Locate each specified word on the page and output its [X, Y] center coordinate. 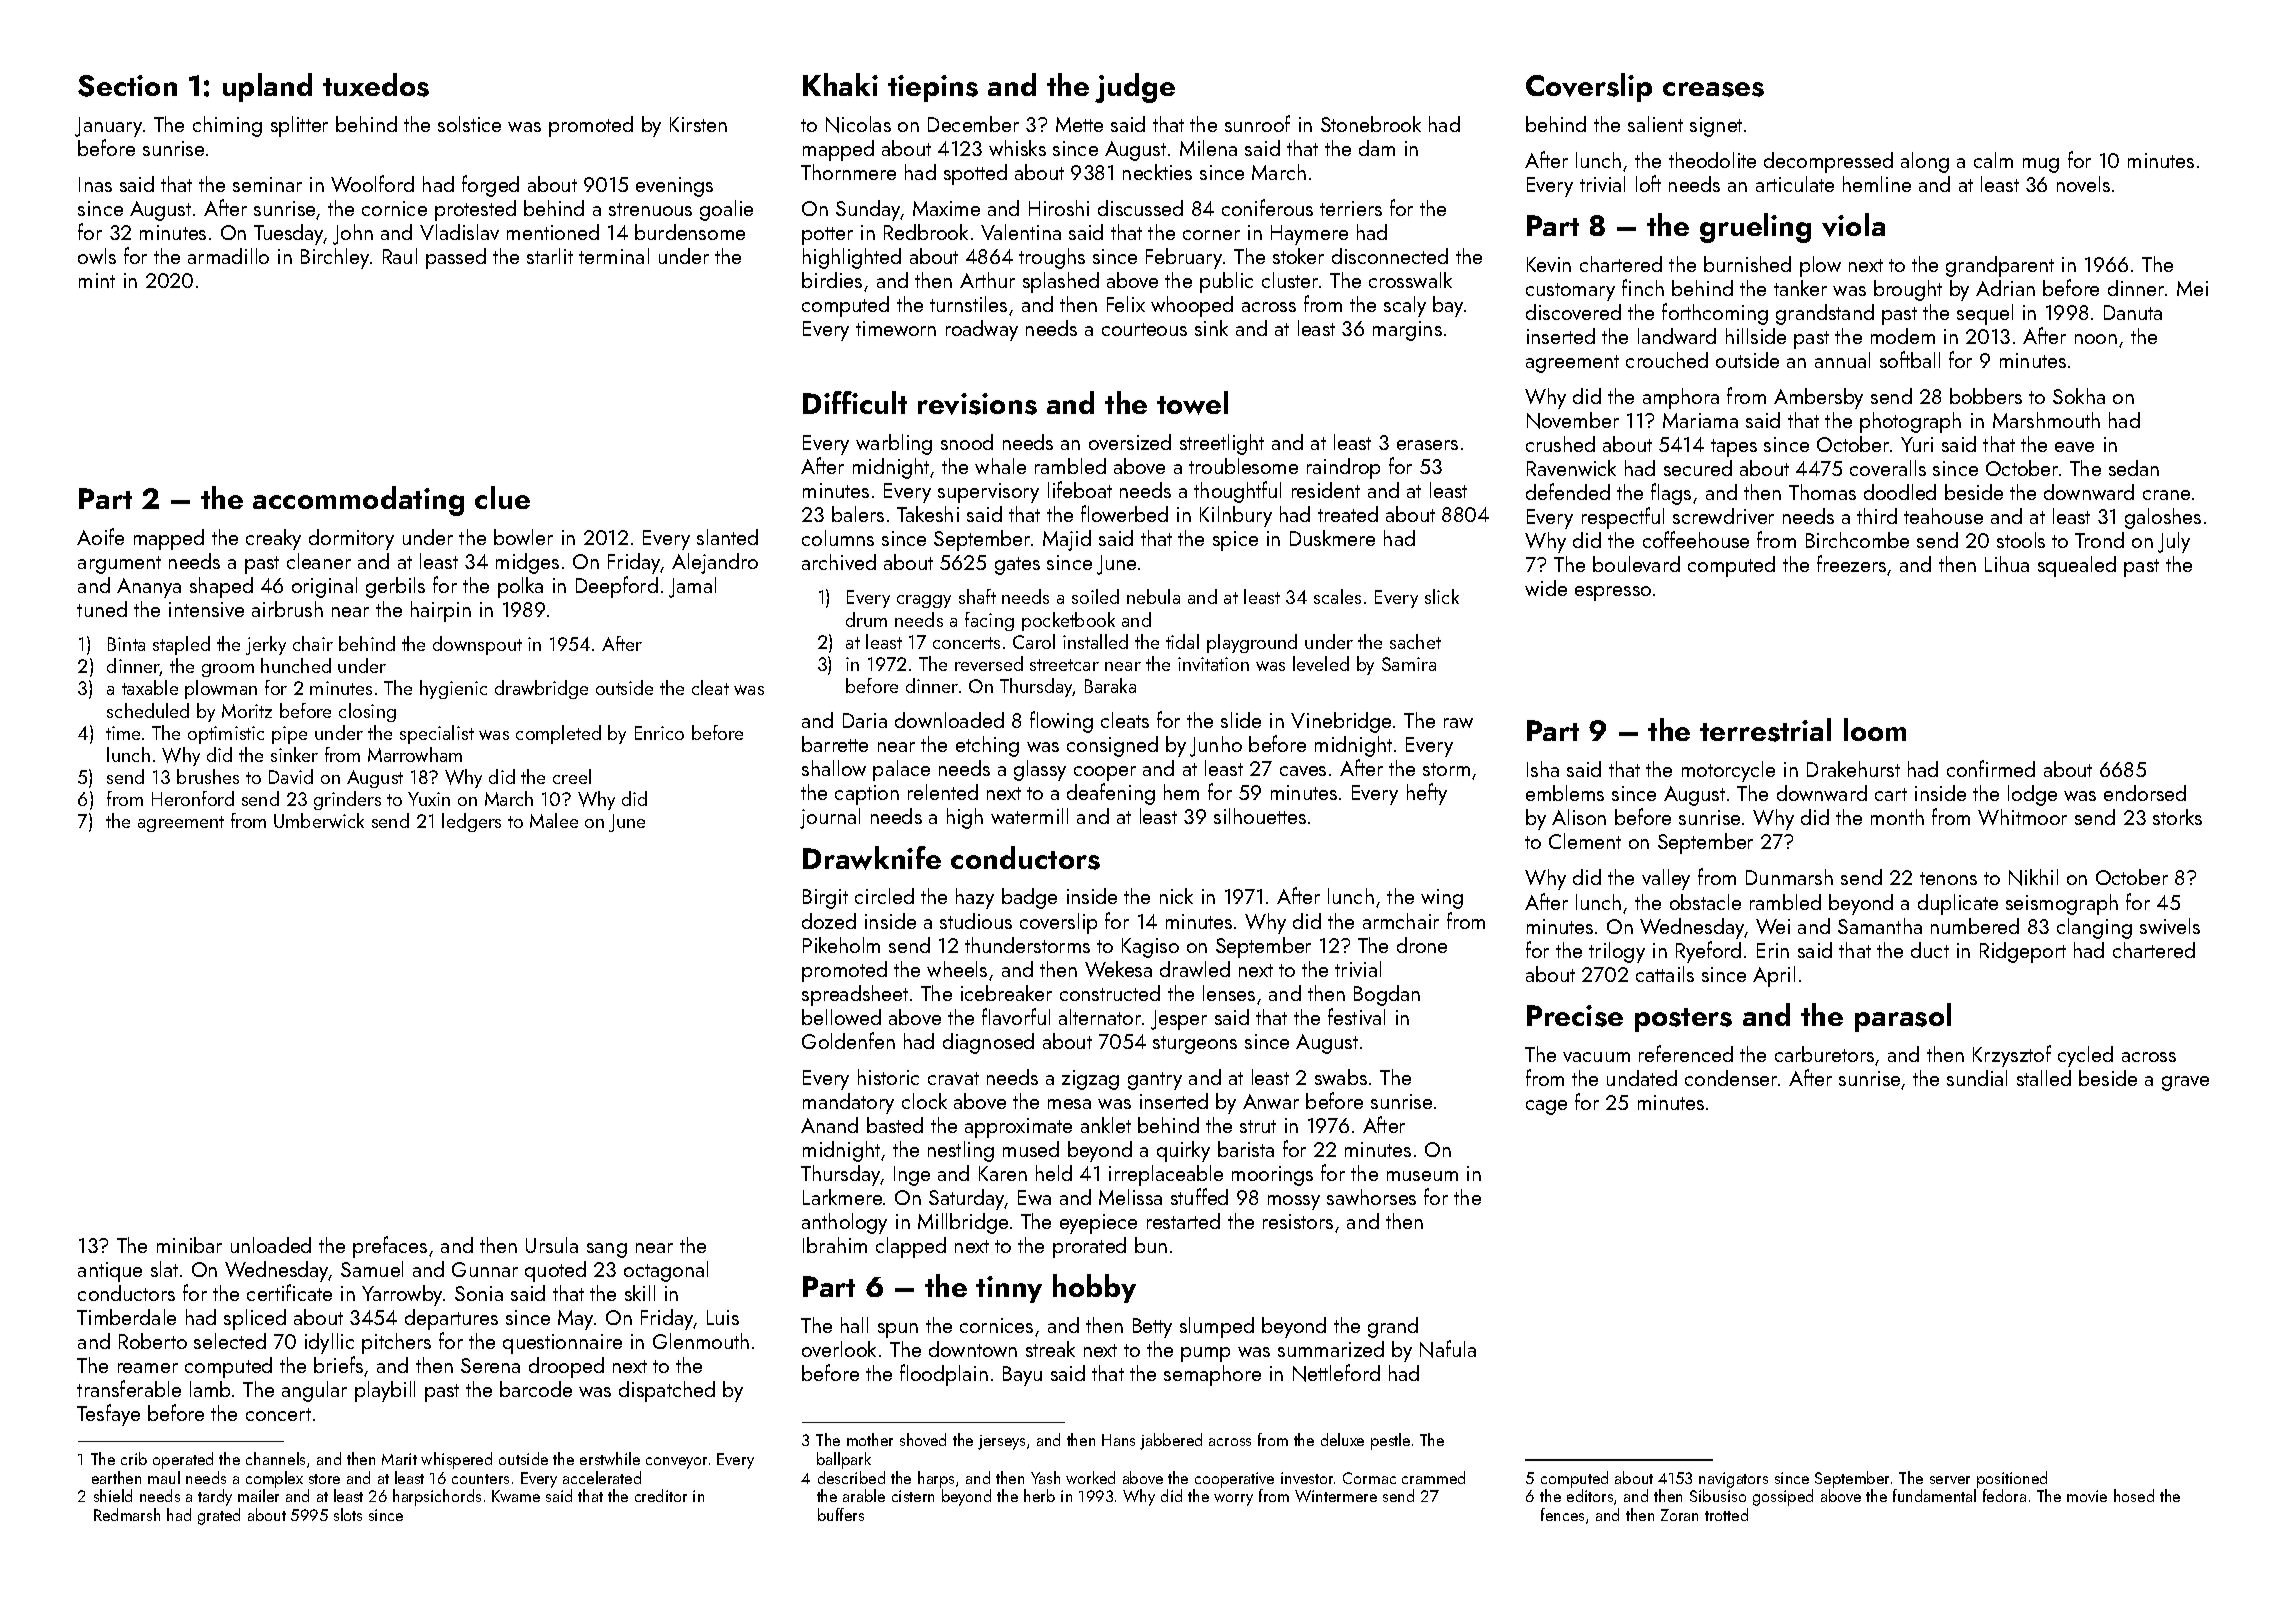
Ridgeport [2023, 952]
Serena [490, 1365]
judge [1135, 88]
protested [475, 210]
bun [1151, 1245]
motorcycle [1728, 771]
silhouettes [1260, 816]
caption [867, 795]
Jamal [692, 587]
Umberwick [319, 820]
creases [1713, 89]
